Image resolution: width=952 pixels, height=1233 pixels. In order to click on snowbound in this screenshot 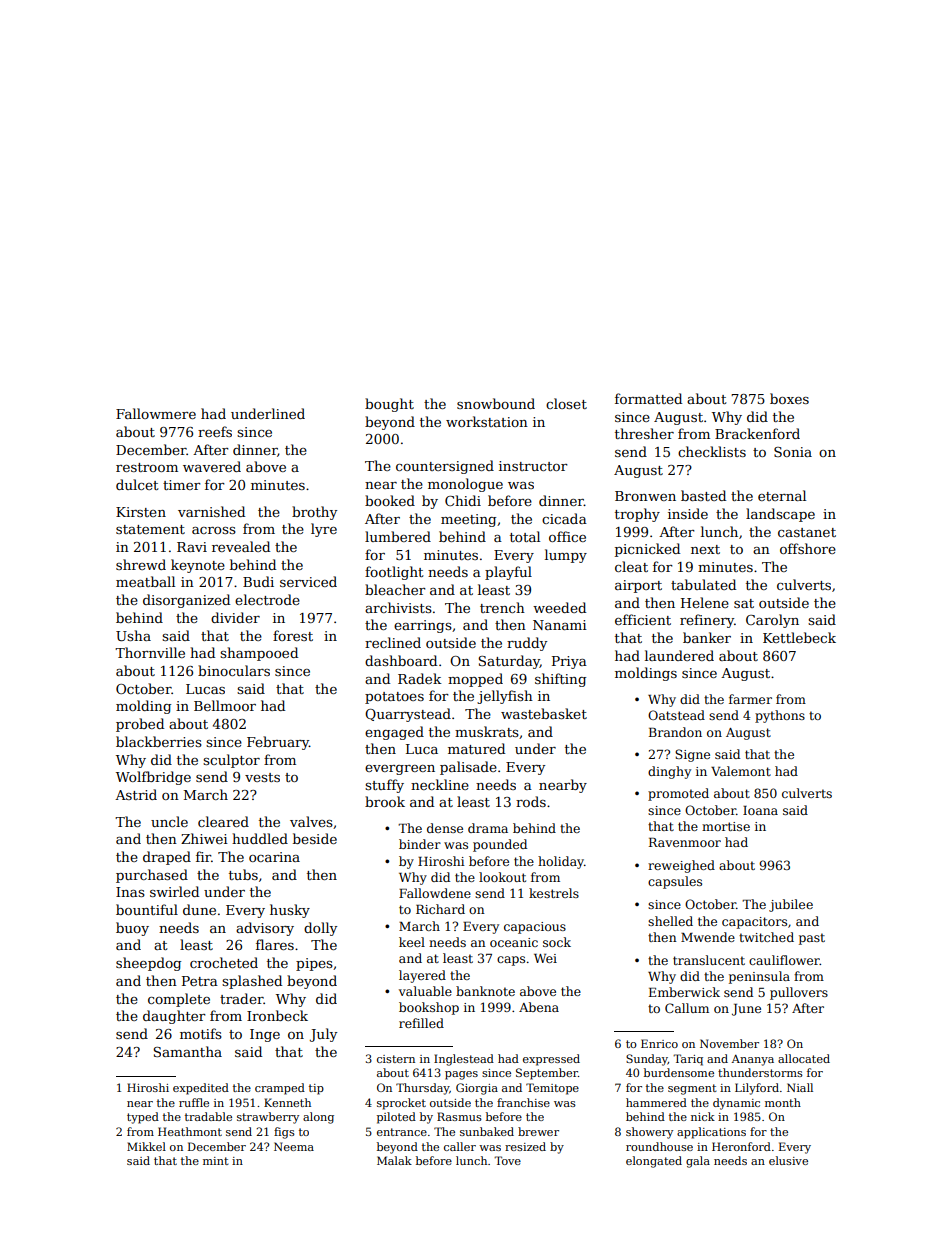, I will do `click(496, 403)`.
